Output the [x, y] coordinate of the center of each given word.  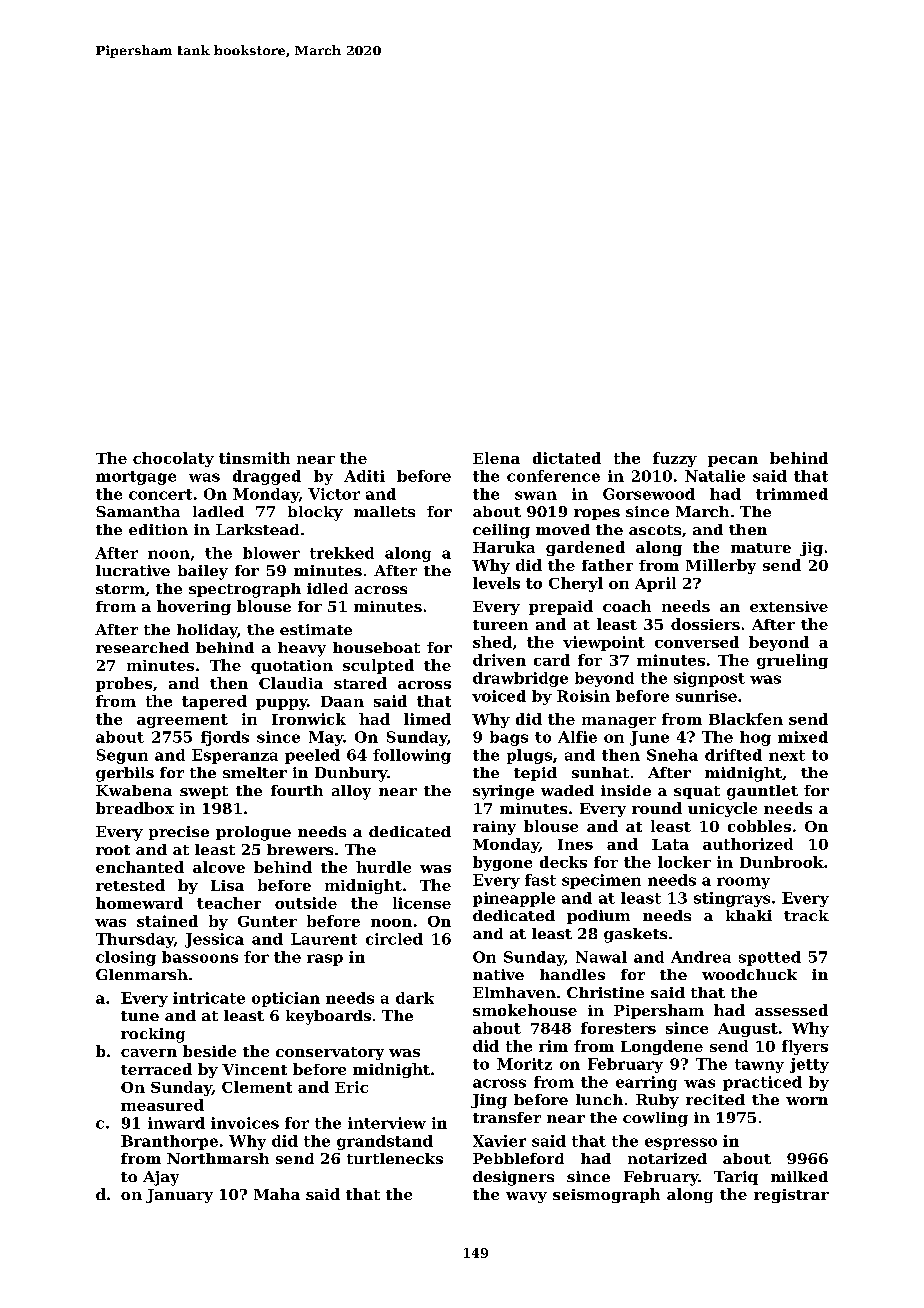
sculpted [378, 666]
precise [179, 833]
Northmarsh [218, 1158]
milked [799, 1176]
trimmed [792, 494]
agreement [182, 721]
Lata [670, 844]
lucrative [133, 570]
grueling [792, 661]
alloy [351, 792]
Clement [257, 1087]
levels [496, 583]
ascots [655, 530]
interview [387, 1123]
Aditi [364, 476]
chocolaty [173, 459]
